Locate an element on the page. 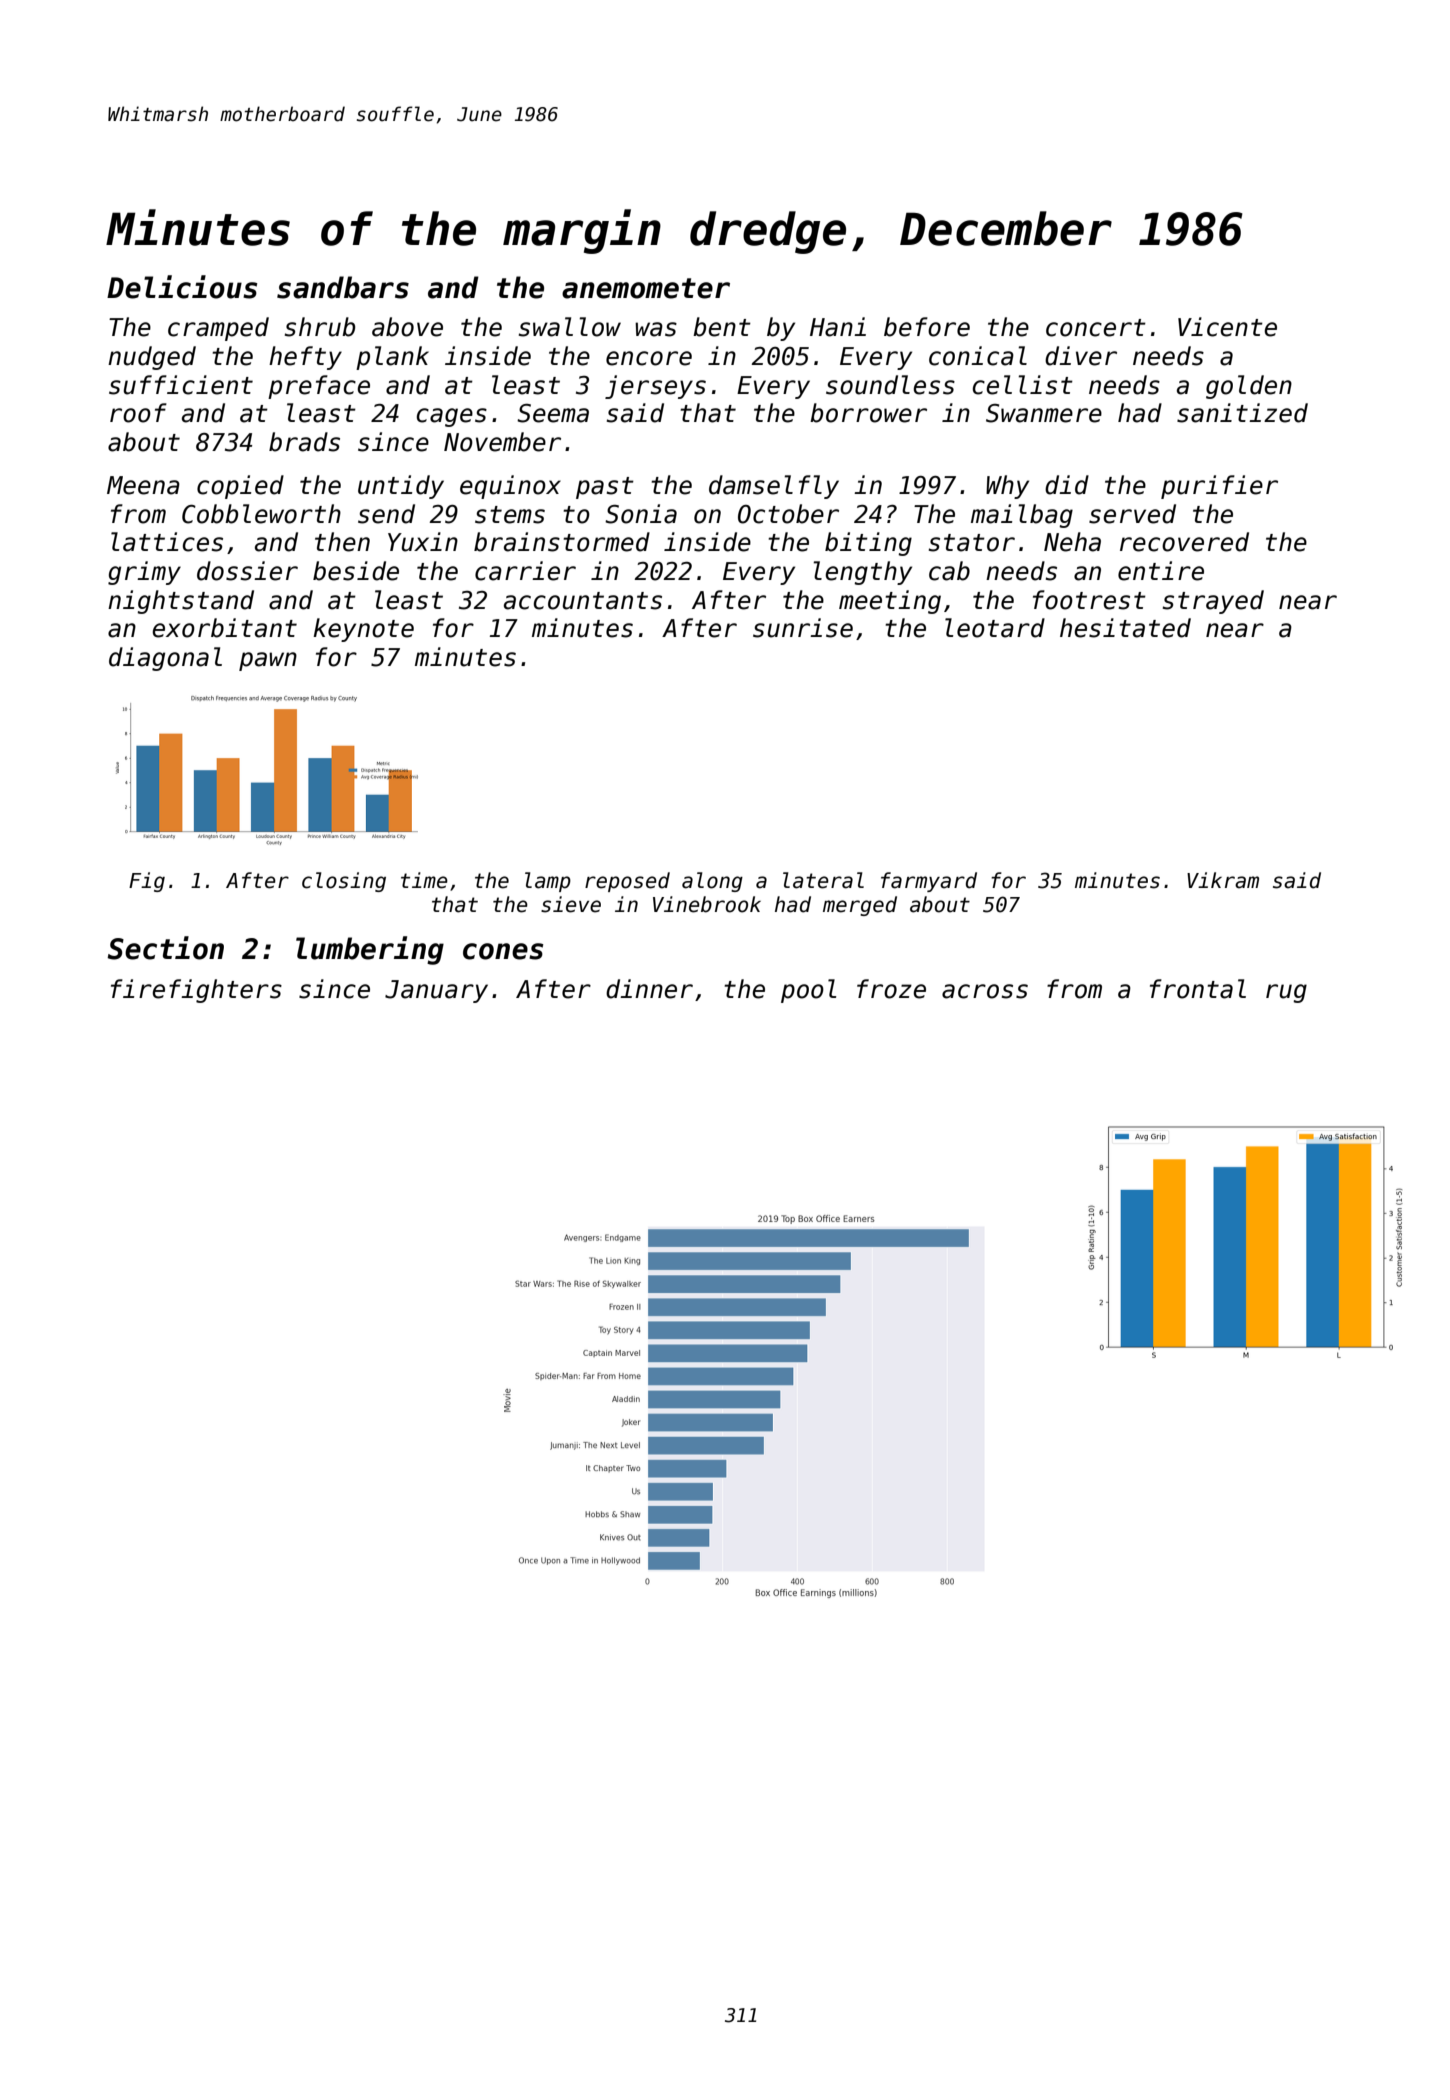 The image size is (1450, 2100). purifier is located at coordinates (1219, 487).
